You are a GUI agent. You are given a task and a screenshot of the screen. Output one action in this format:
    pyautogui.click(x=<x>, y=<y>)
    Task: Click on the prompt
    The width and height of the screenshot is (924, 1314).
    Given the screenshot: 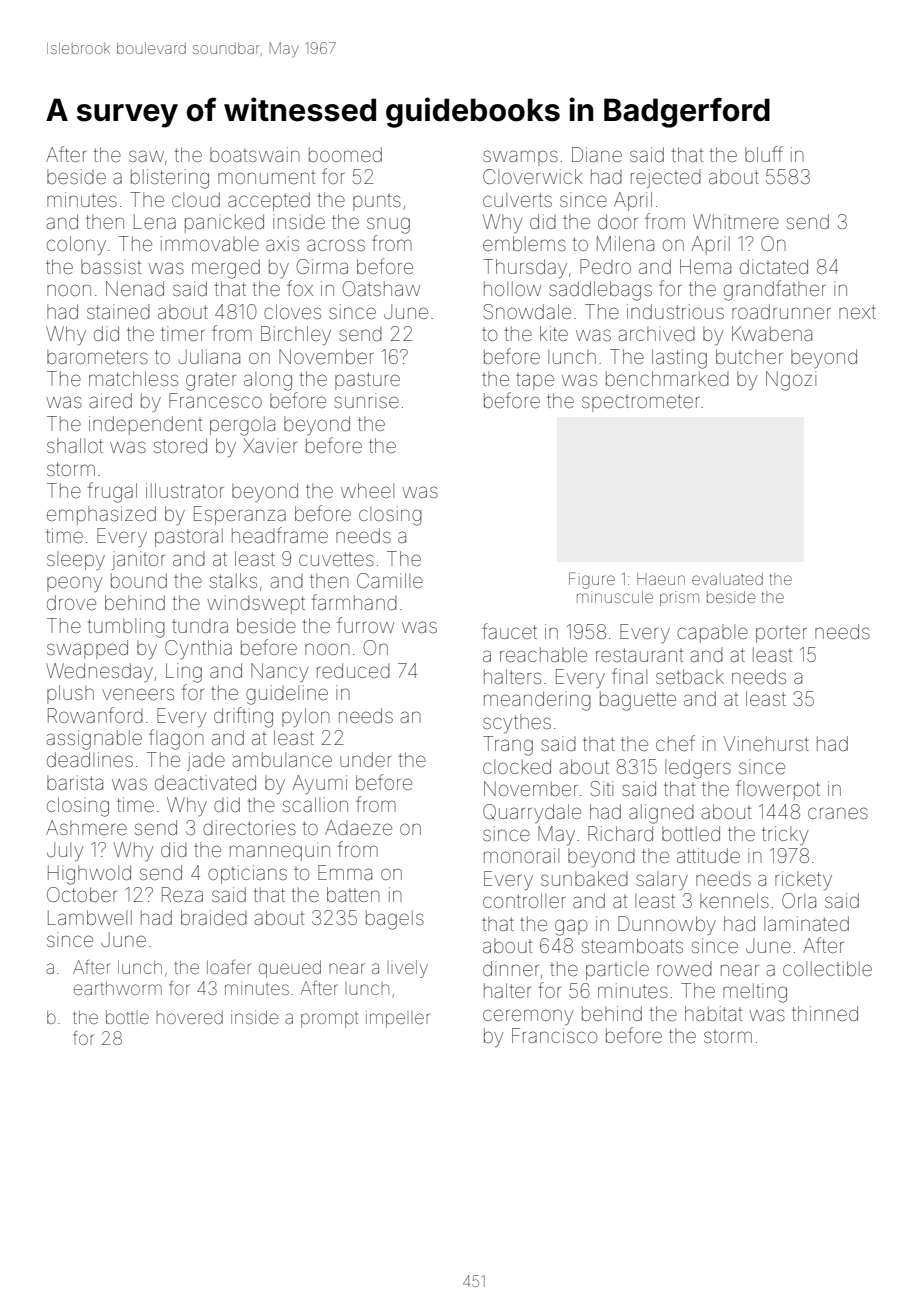 What is the action you would take?
    pyautogui.click(x=329, y=1020)
